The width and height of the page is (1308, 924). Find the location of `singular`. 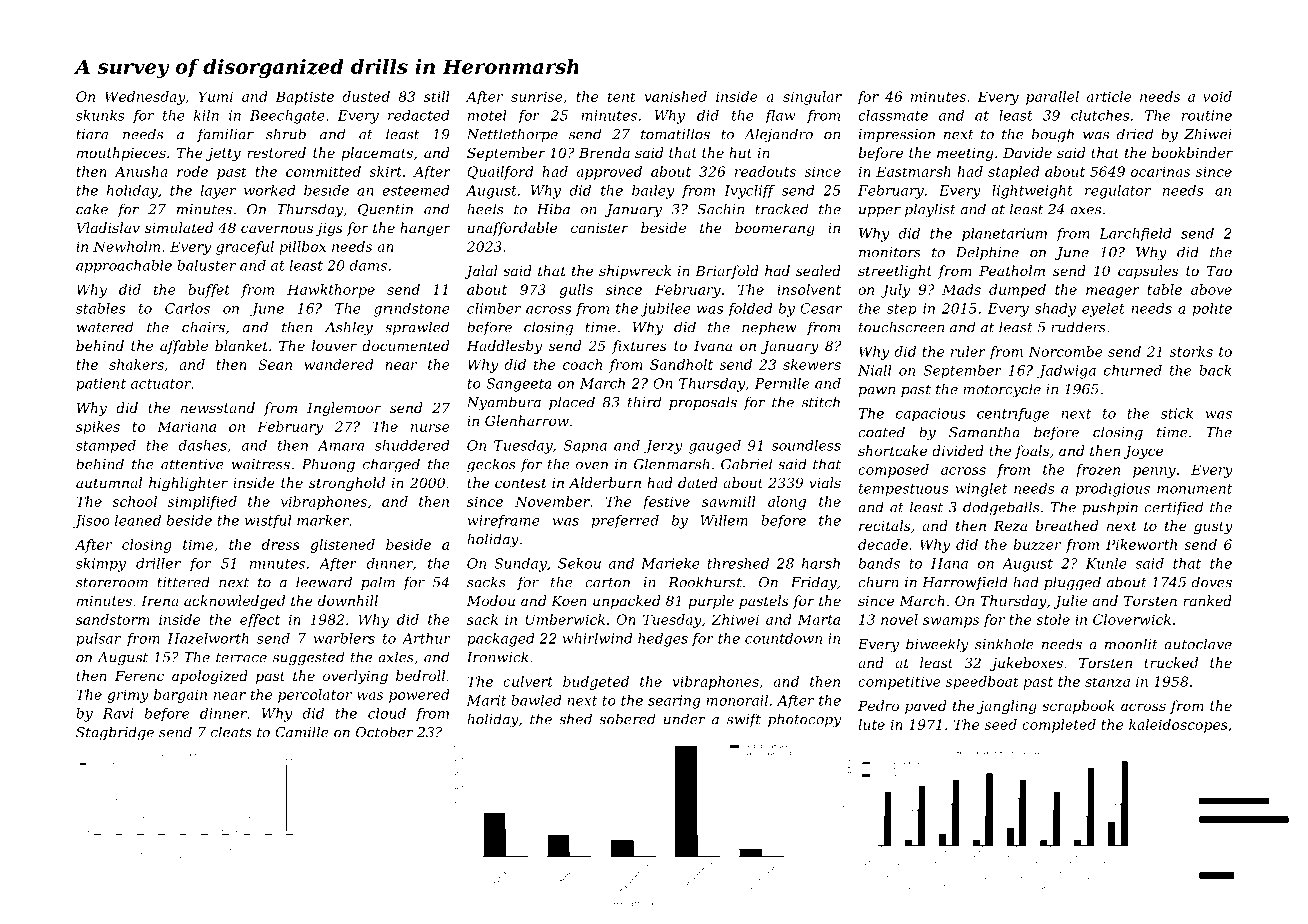

singular is located at coordinates (812, 98).
